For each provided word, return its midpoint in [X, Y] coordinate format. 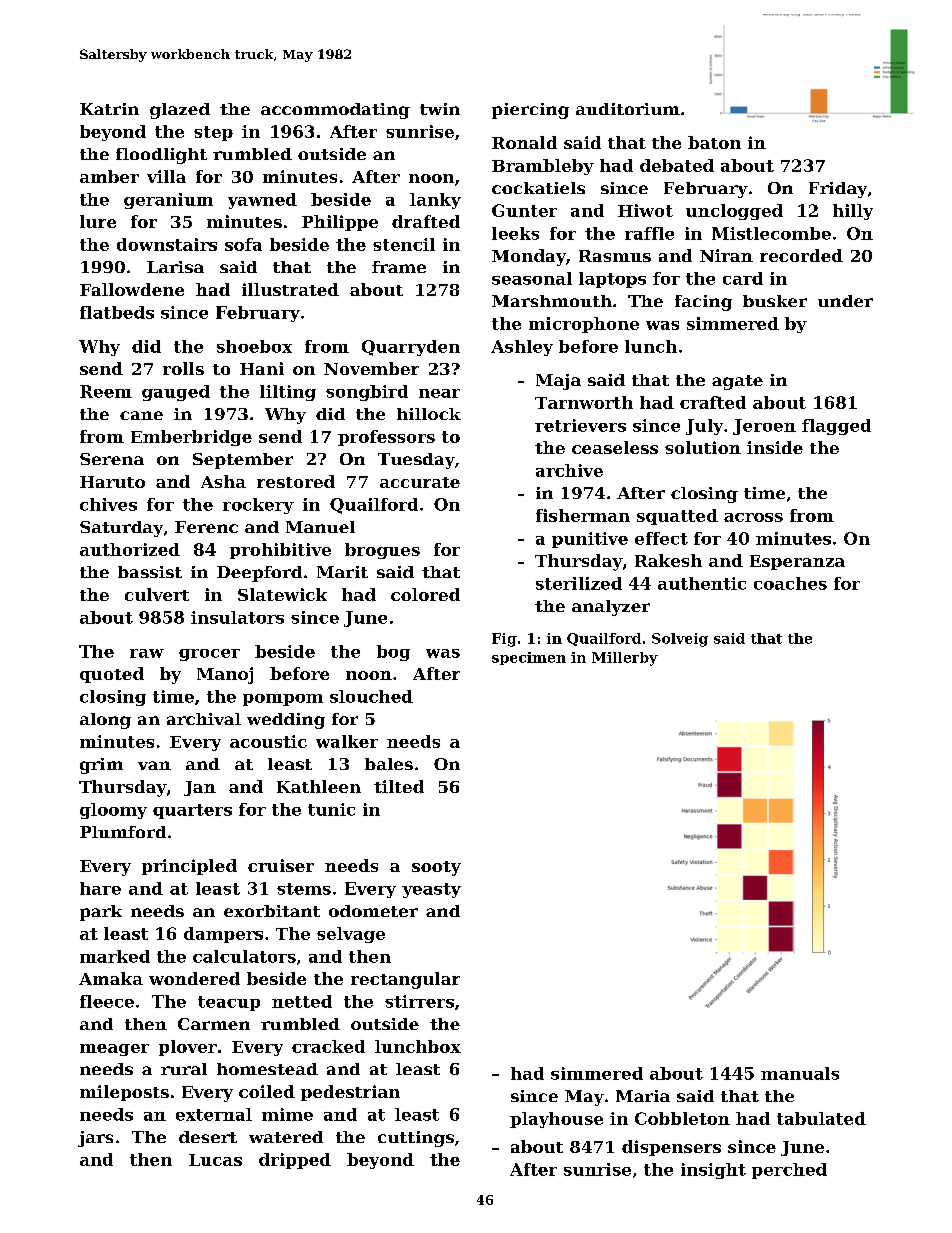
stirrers [419, 1001]
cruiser [281, 865]
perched [789, 1171]
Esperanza [797, 562]
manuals [800, 1073]
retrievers [580, 425]
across [753, 517]
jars [95, 1139]
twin [440, 109]
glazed [180, 111]
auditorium [628, 109]
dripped [295, 1161]
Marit [342, 572]
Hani [262, 368]
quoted [112, 675]
